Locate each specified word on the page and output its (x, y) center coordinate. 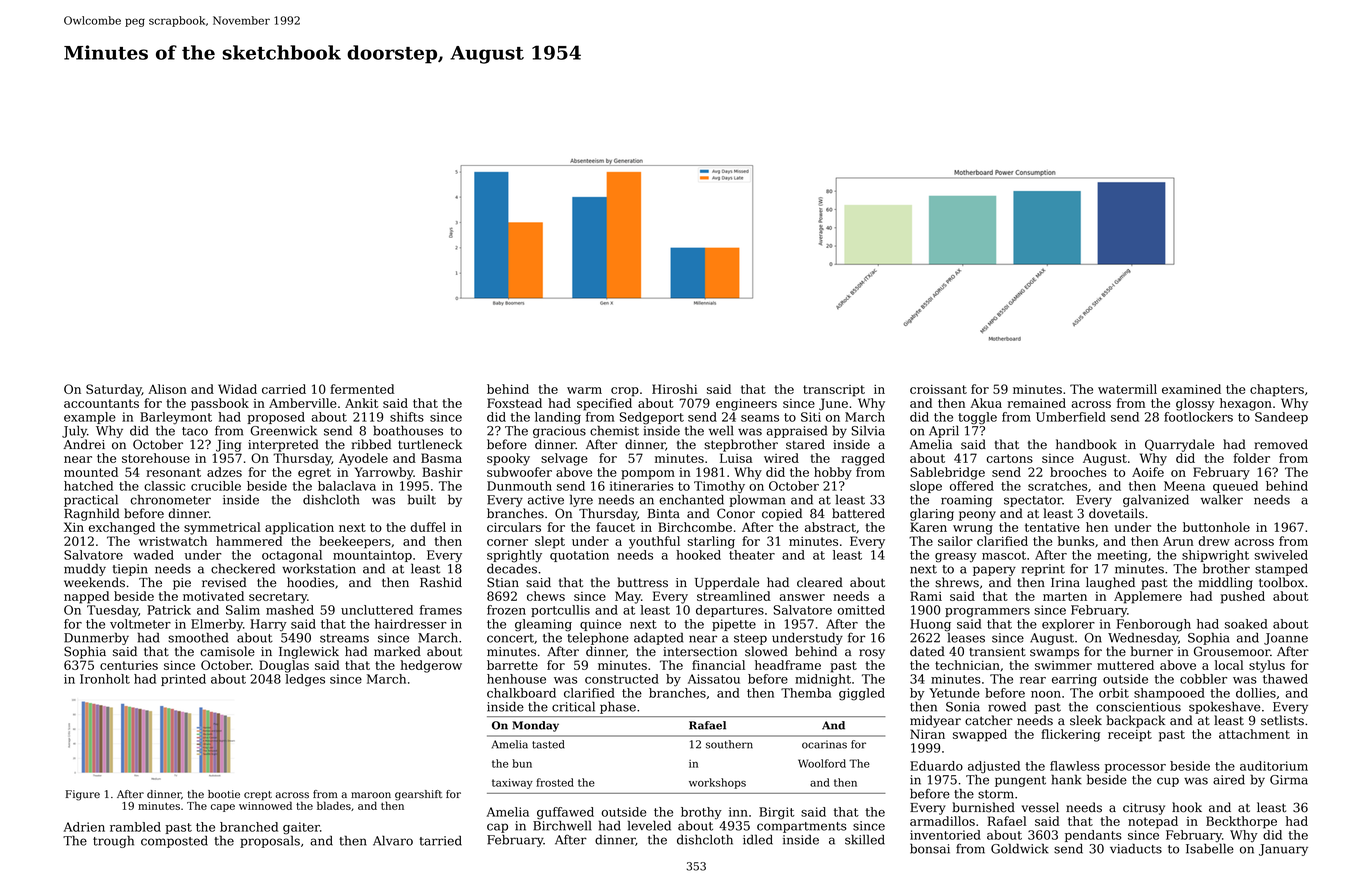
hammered (249, 541)
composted (174, 841)
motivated (213, 596)
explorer (1068, 625)
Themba (806, 693)
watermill (1127, 389)
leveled (649, 825)
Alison (167, 389)
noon (1046, 694)
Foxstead (514, 403)
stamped (1281, 569)
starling (711, 542)
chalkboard (521, 693)
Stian (503, 582)
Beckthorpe (1241, 822)
